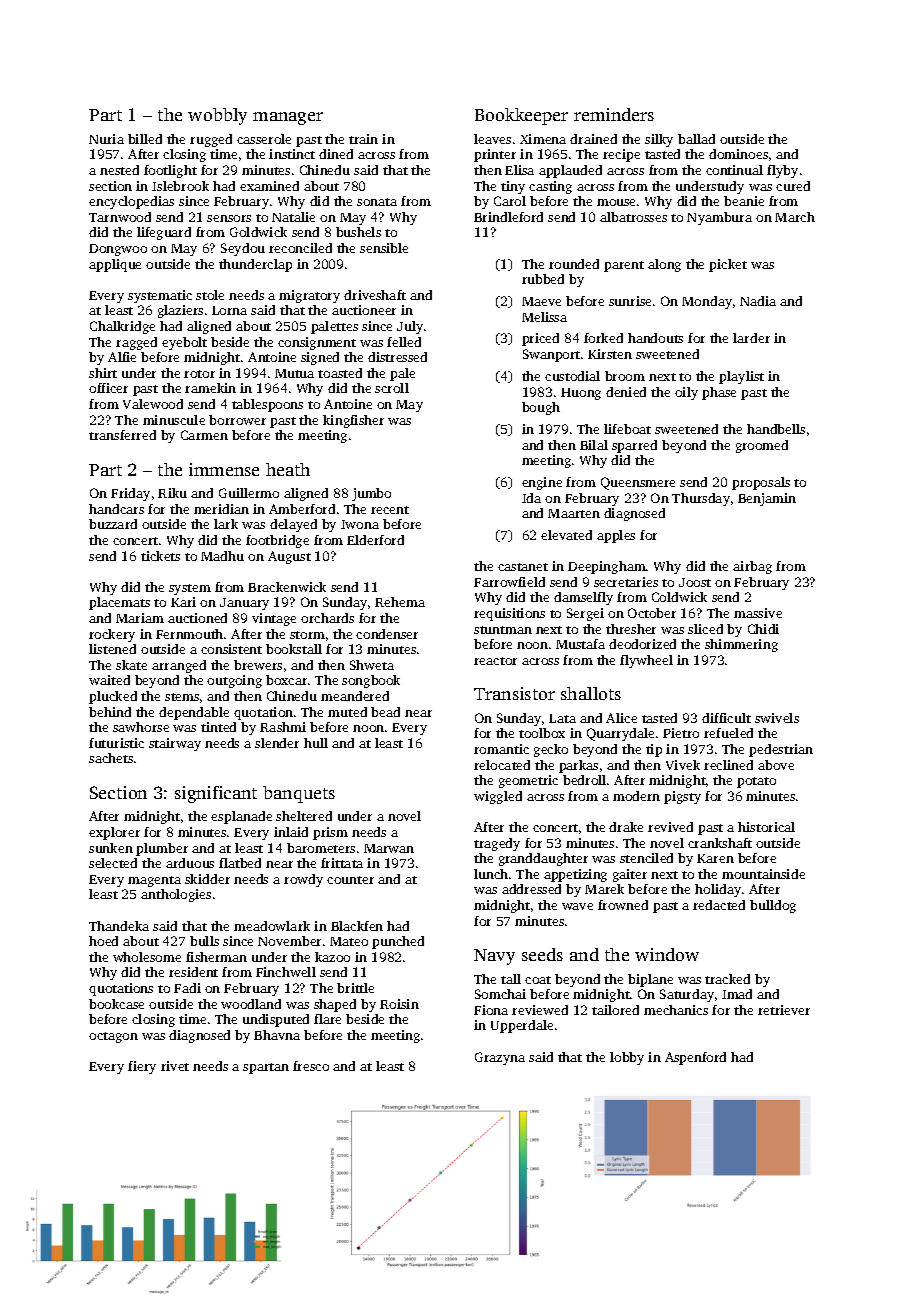  I want to click on Chidi, so click(763, 629).
